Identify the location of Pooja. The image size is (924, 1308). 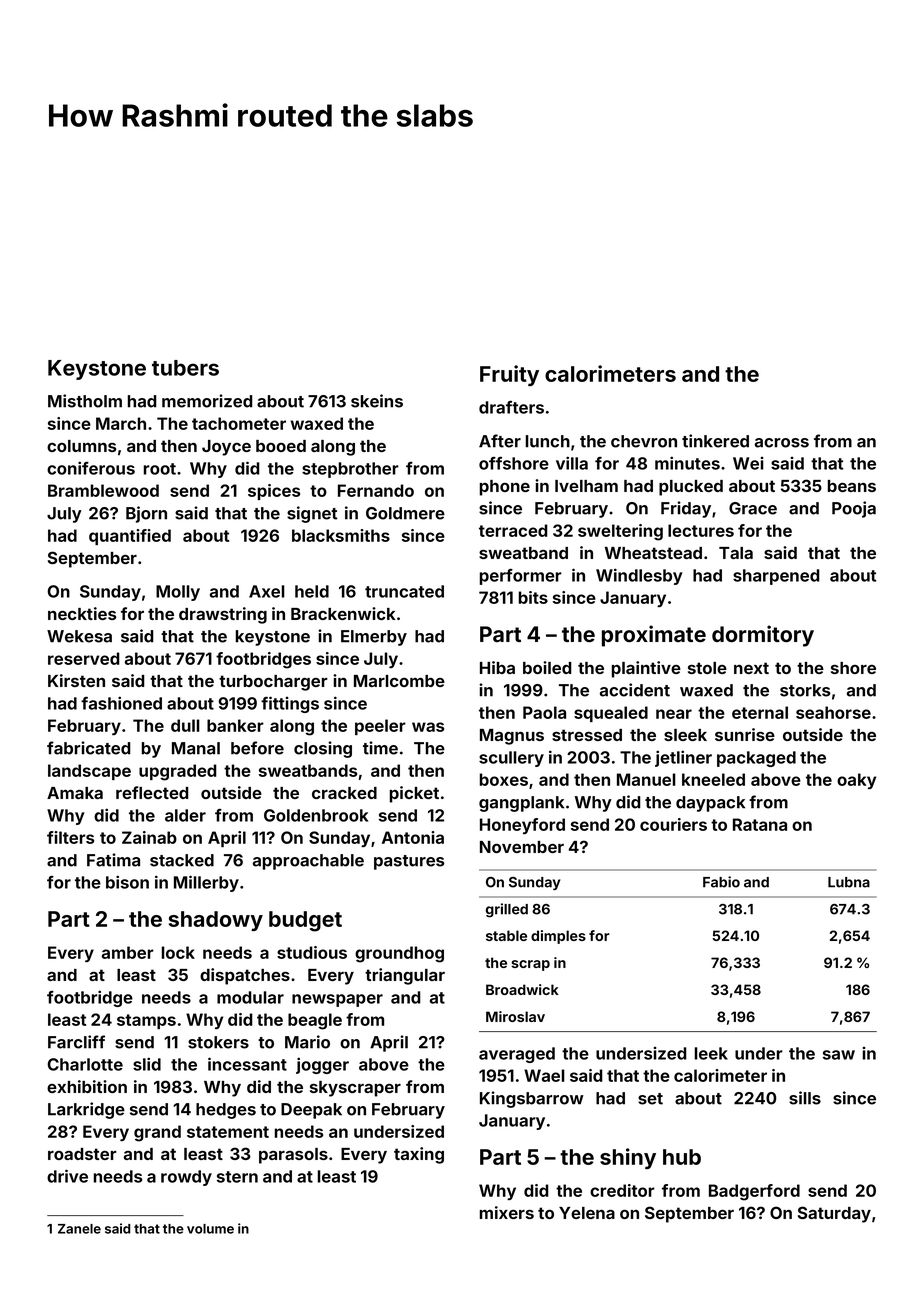
(854, 509).
